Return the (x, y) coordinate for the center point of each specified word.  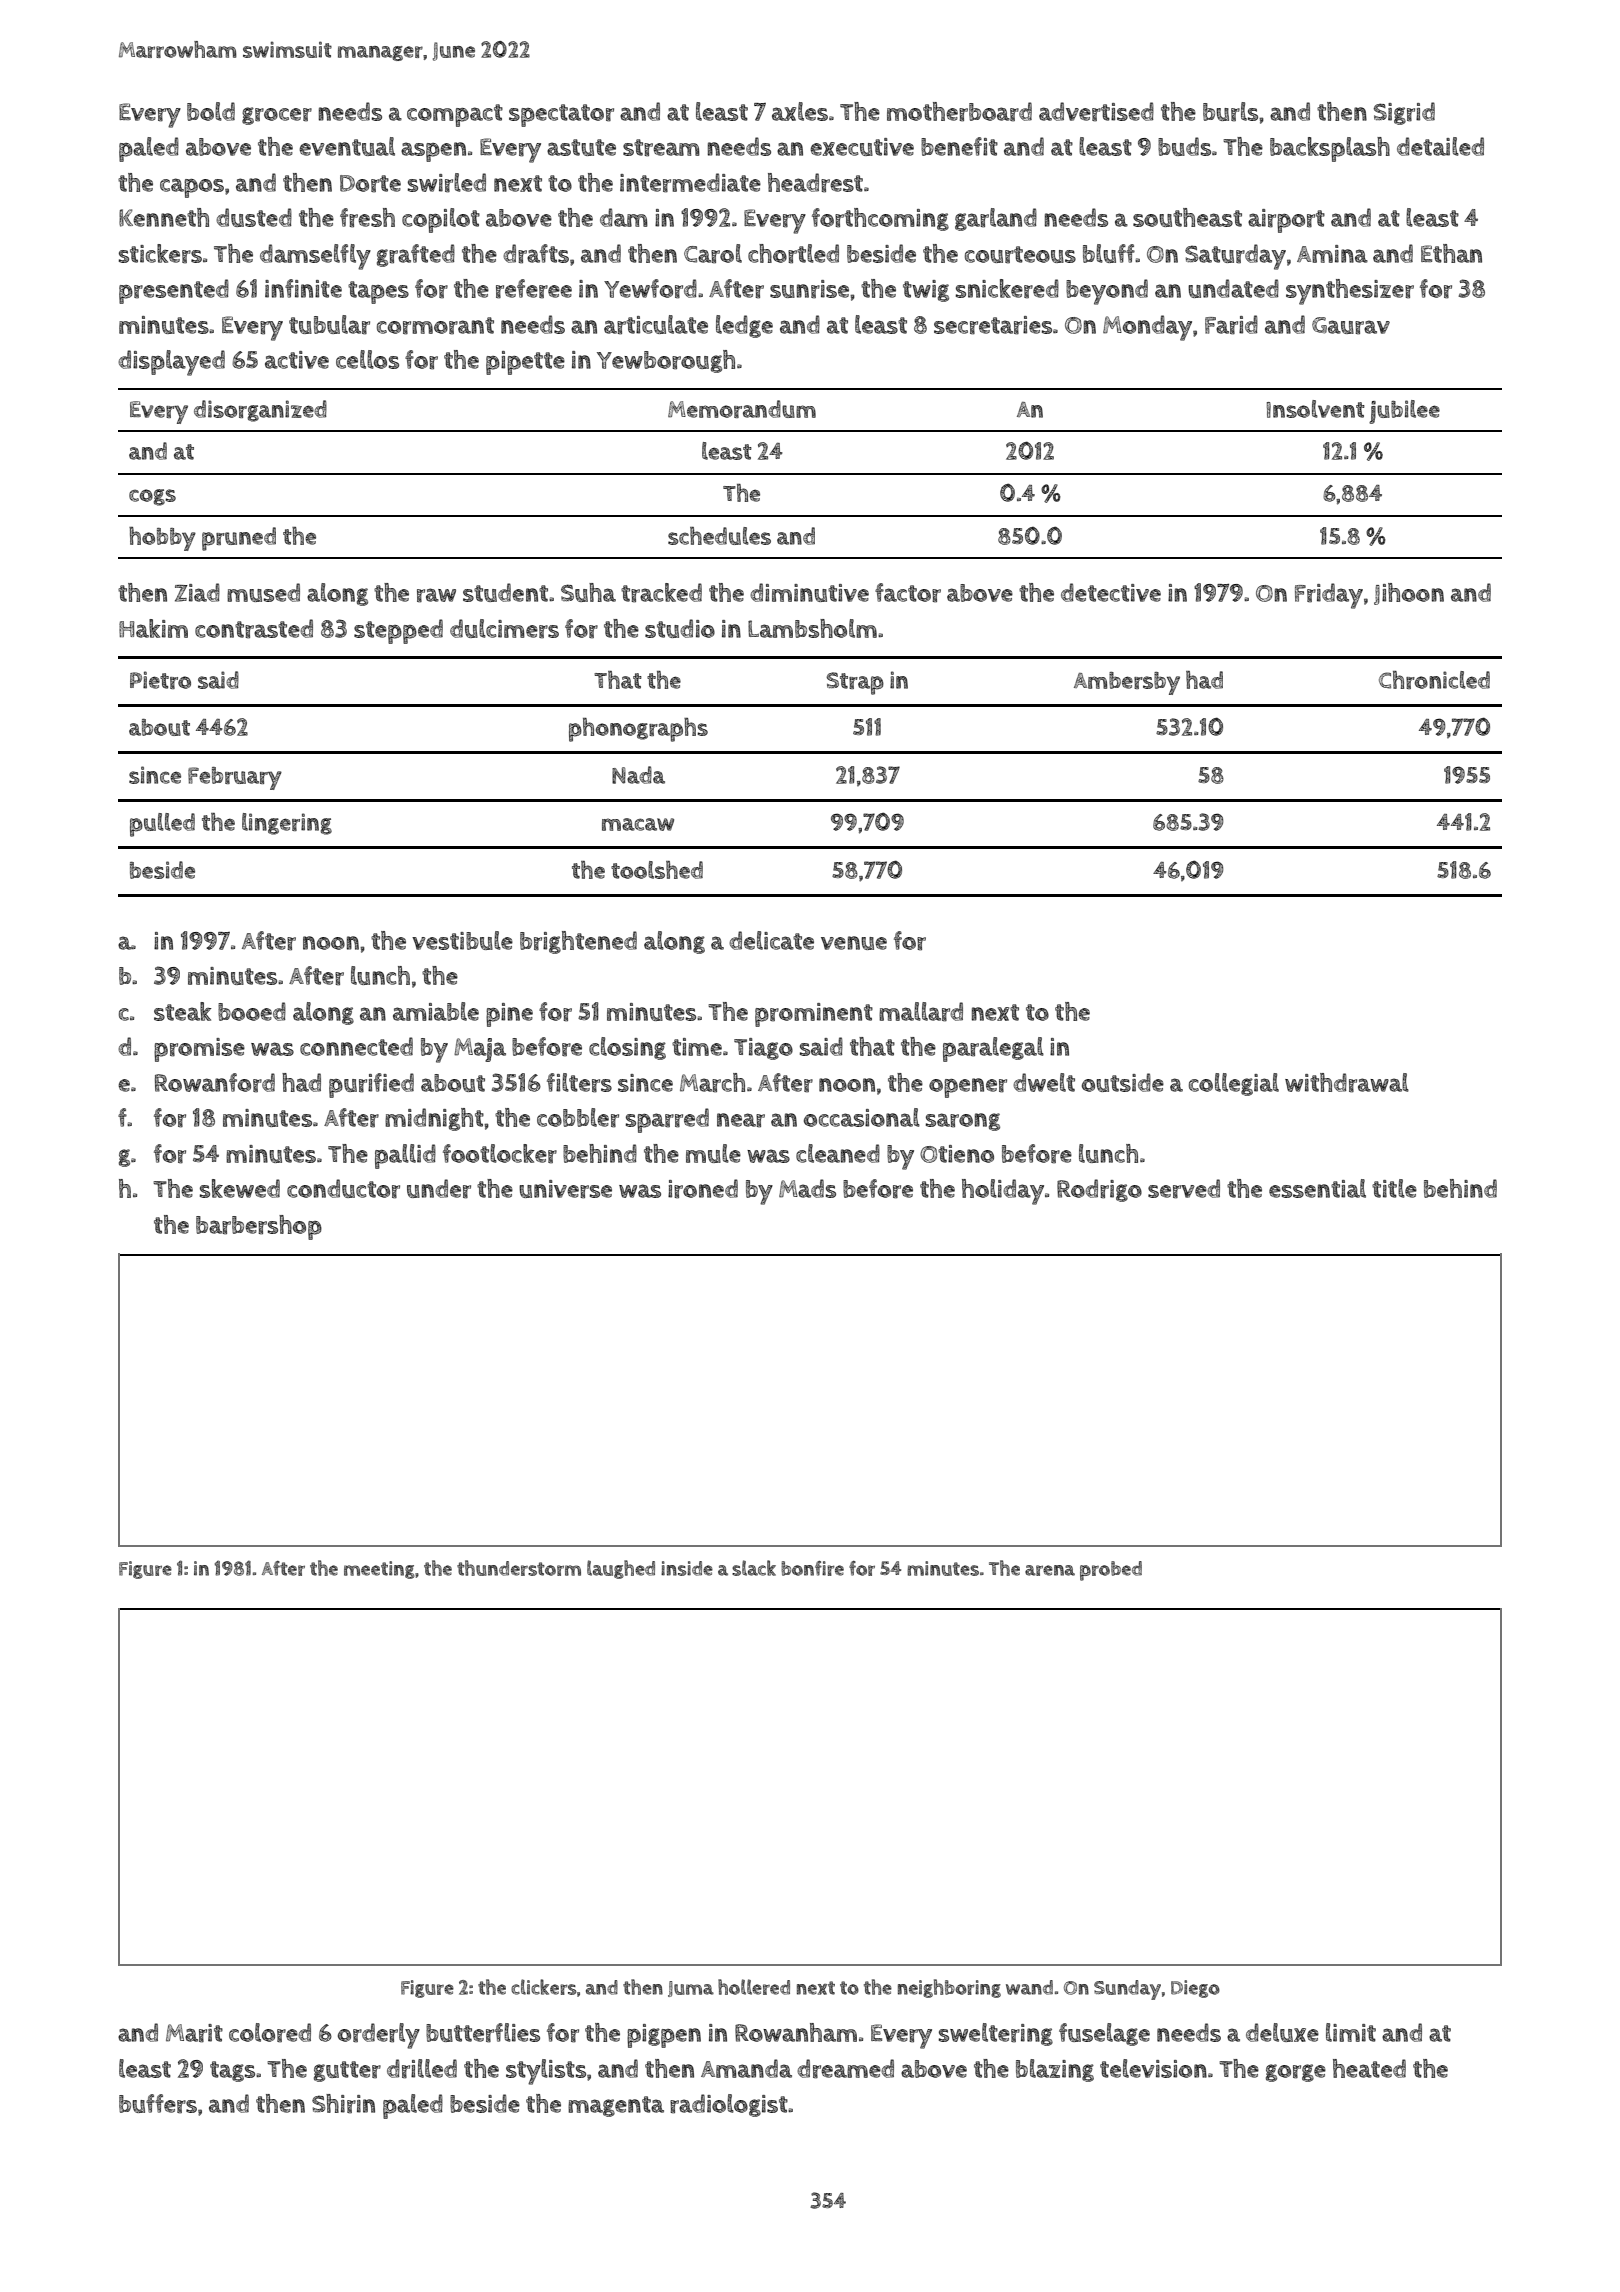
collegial (1234, 1084)
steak (183, 1011)
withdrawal (1347, 1083)
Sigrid (1404, 113)
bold (211, 111)
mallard (921, 1012)
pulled (162, 825)
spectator (561, 115)
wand (1029, 1987)
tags (232, 2071)
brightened (578, 942)
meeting (379, 1570)
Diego (1195, 1989)
